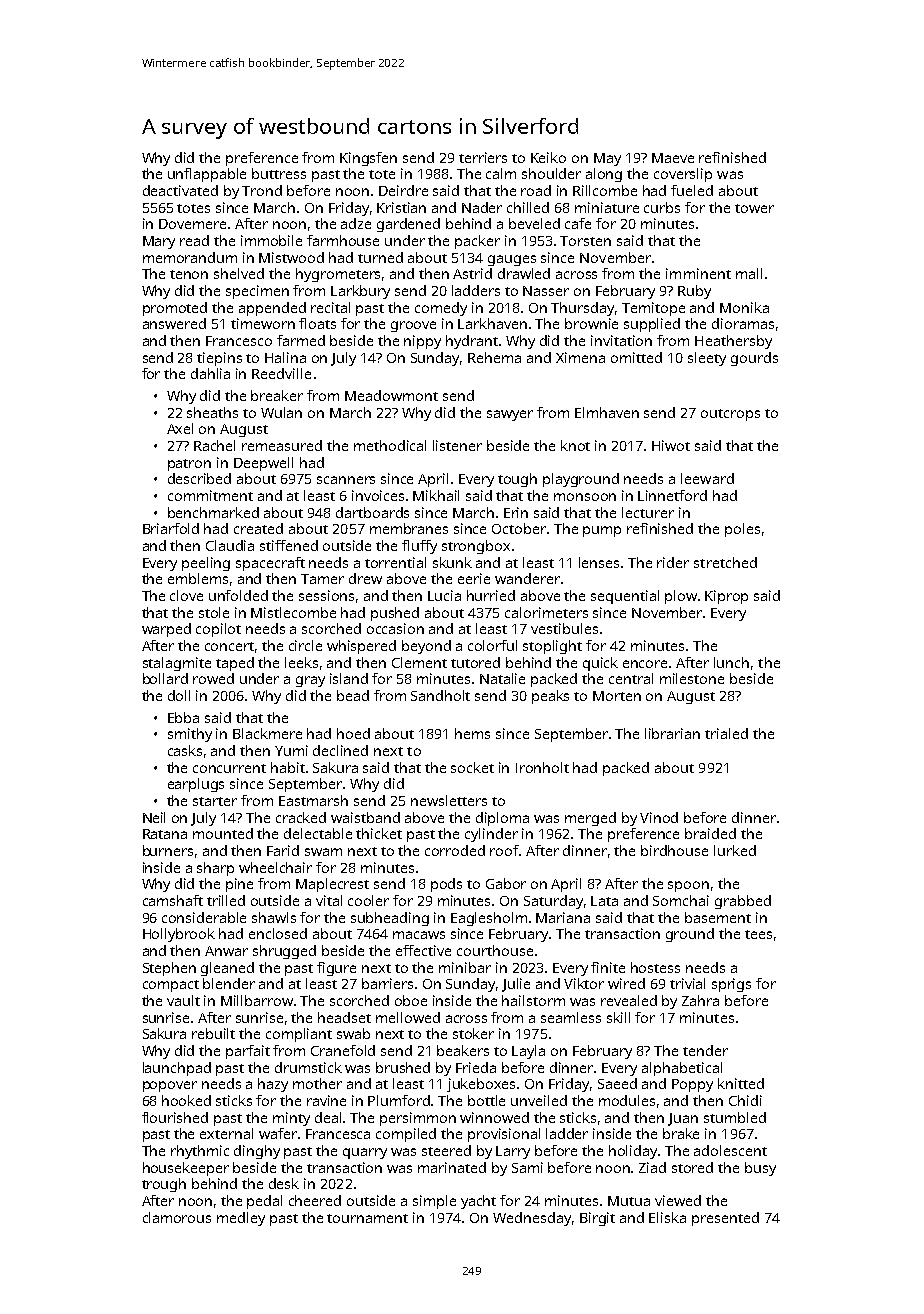 Image resolution: width=924 pixels, height=1314 pixels. I want to click on tough, so click(517, 480).
